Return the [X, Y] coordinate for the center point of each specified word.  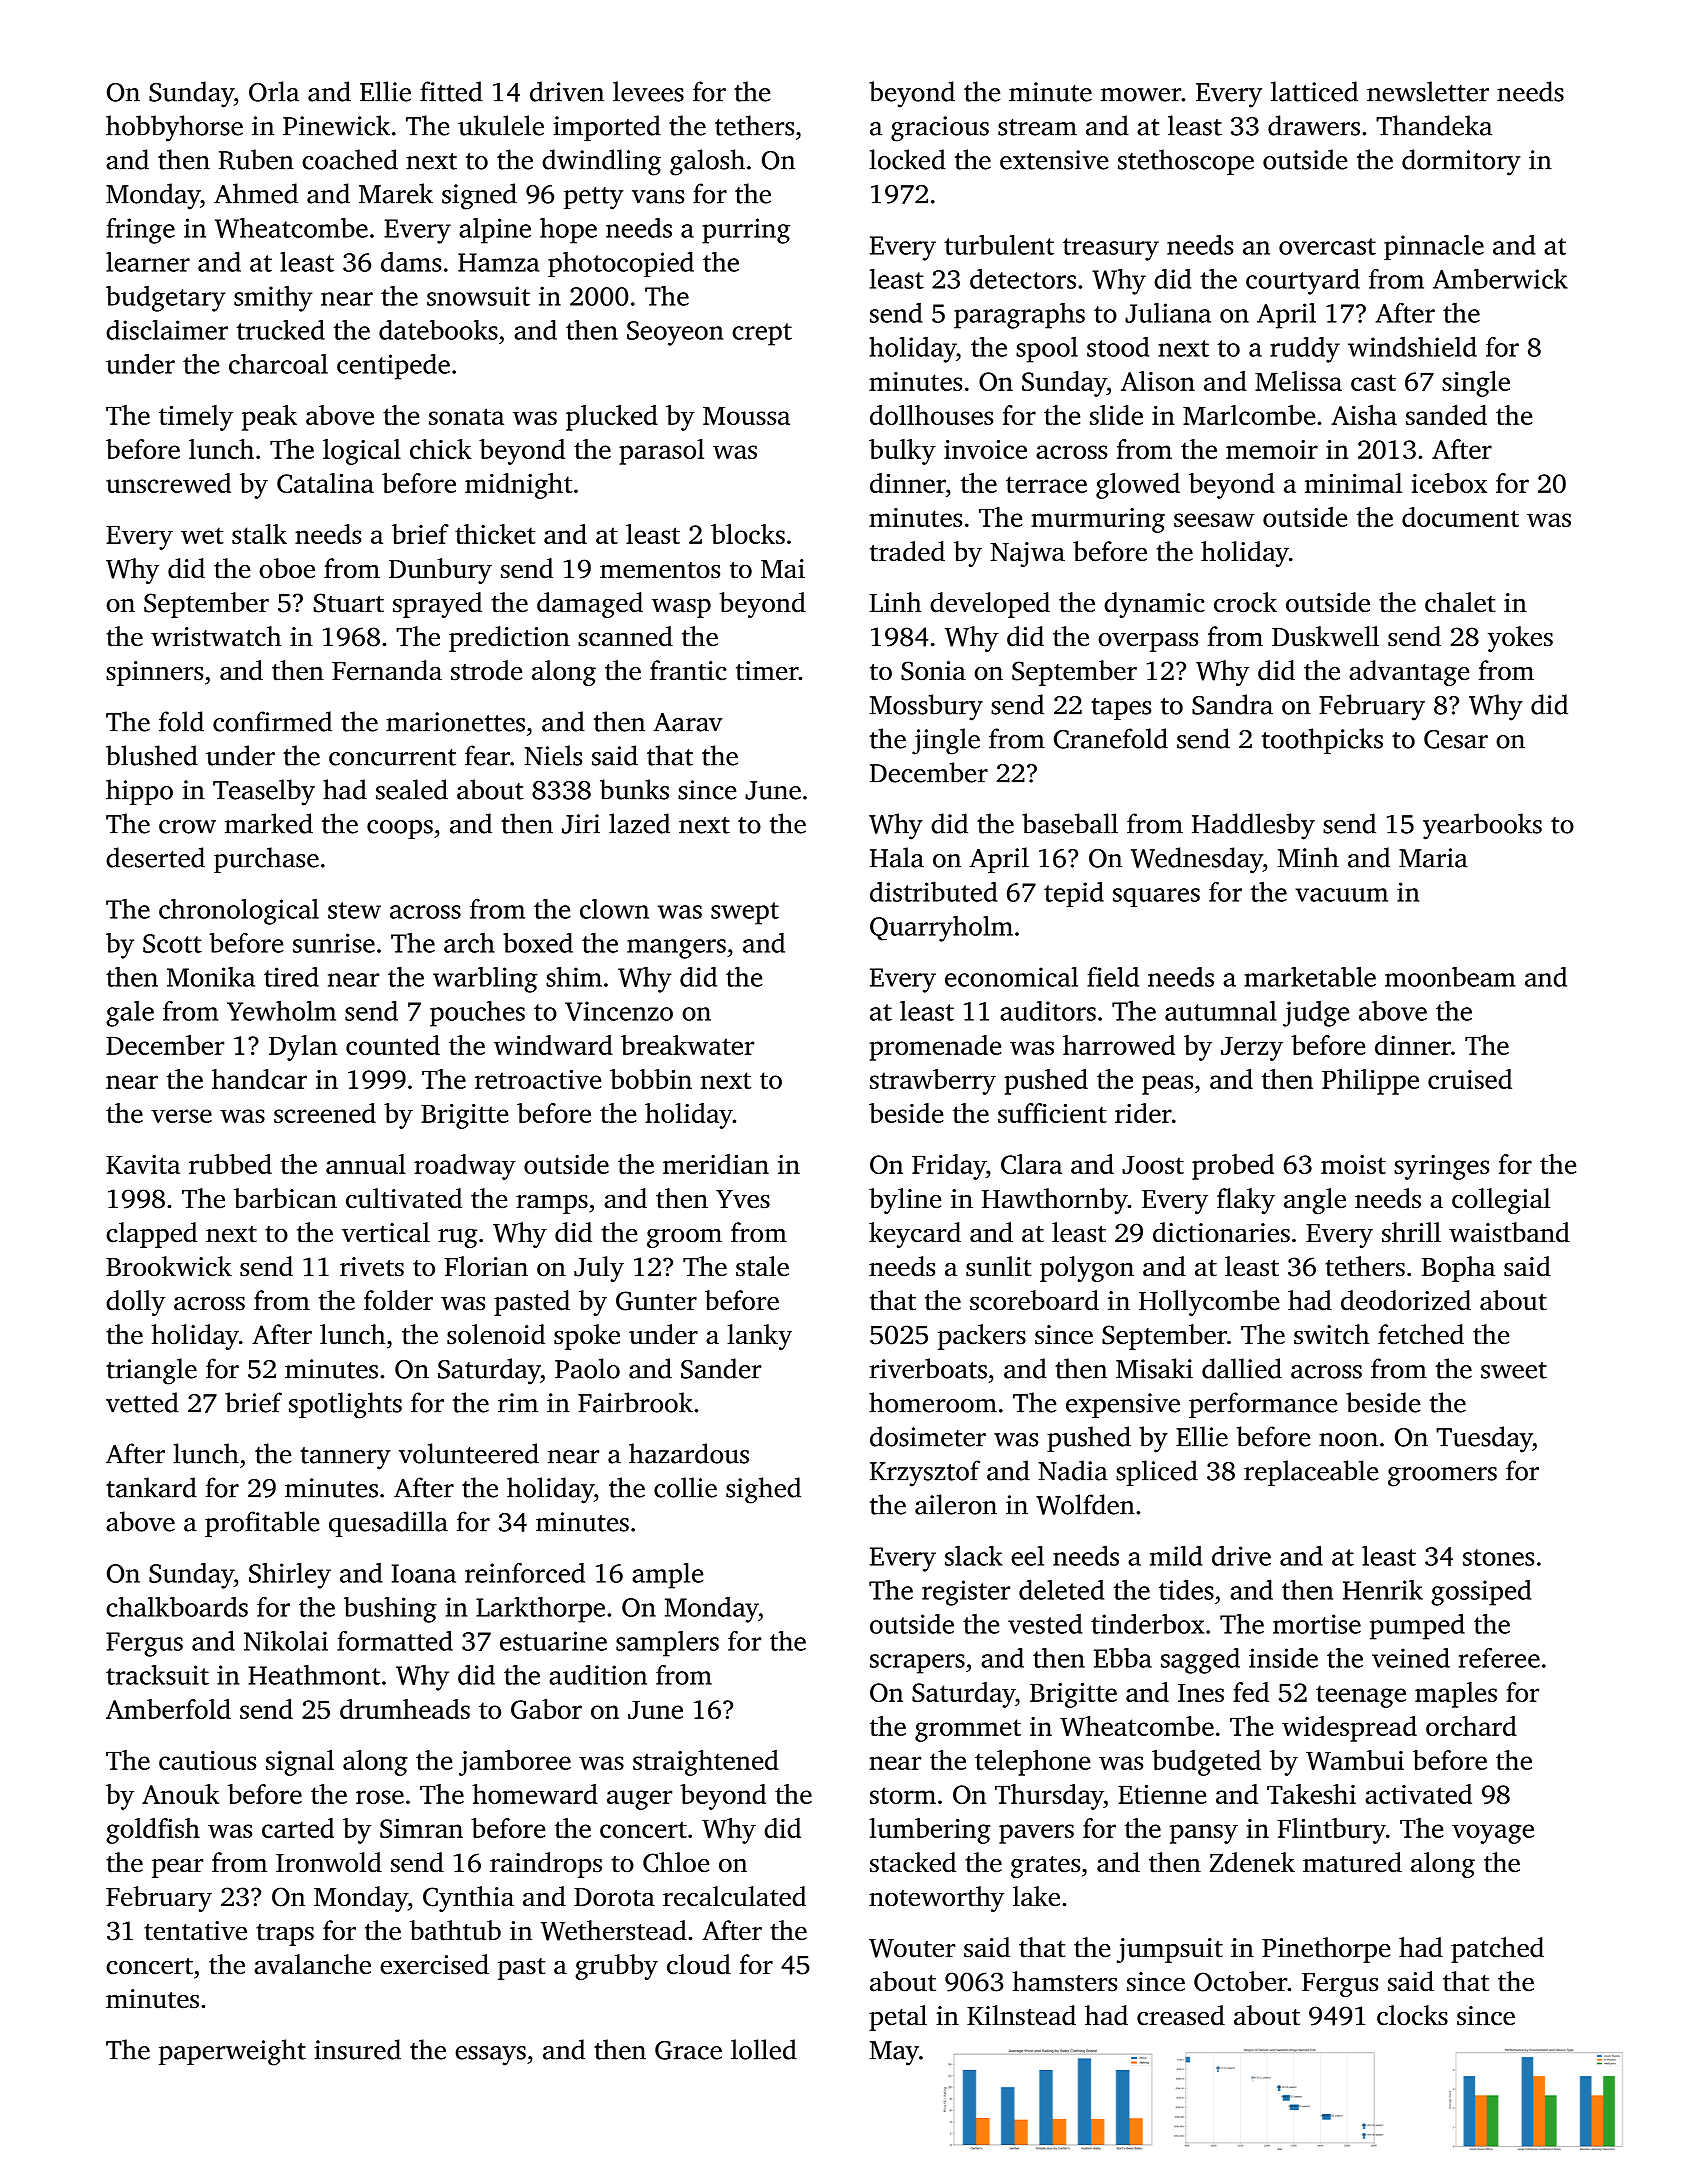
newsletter [1428, 91]
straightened [706, 1763]
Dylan [303, 1048]
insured [357, 2049]
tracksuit [157, 1675]
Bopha [1458, 1269]
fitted [451, 91]
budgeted [1206, 1763]
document [1460, 517]
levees [648, 91]
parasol [661, 452]
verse [181, 1116]
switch [1332, 1334]
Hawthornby [1055, 1201]
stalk [259, 534]
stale [762, 1266]
